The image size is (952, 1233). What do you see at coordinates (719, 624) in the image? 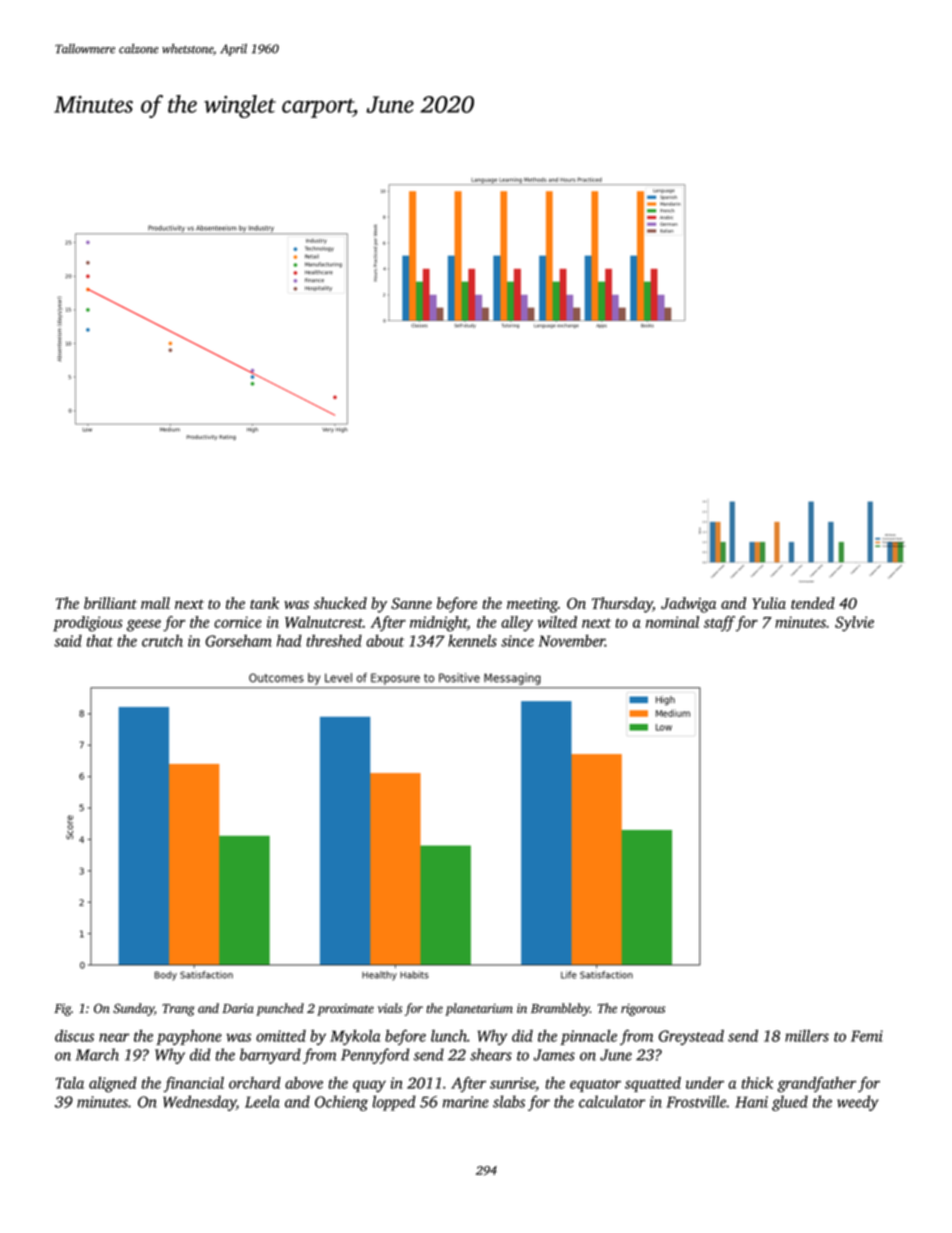
I see `staff` at bounding box center [719, 624].
